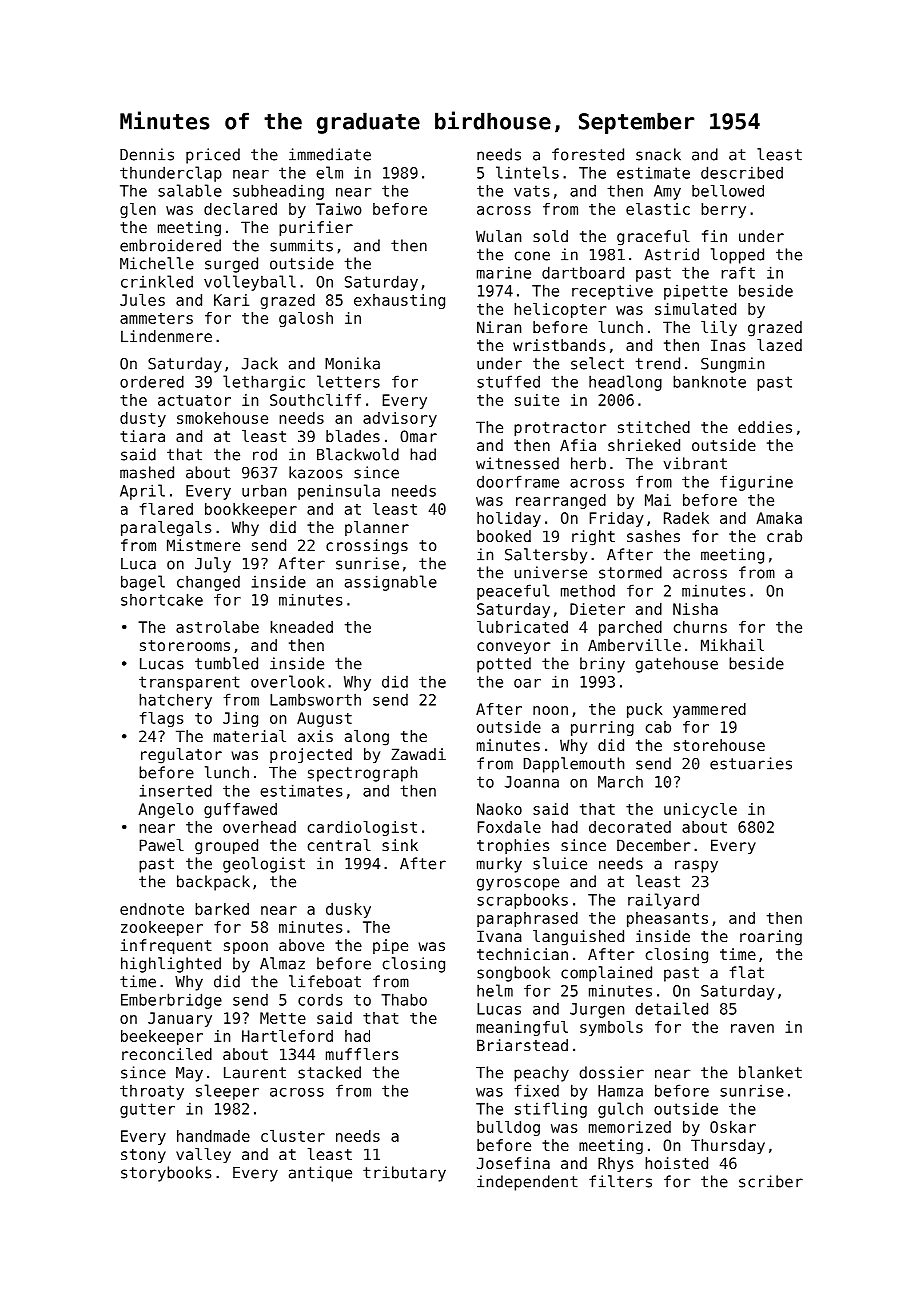 Image resolution: width=924 pixels, height=1308 pixels. What do you see at coordinates (658, 154) in the screenshot?
I see `snack` at bounding box center [658, 154].
